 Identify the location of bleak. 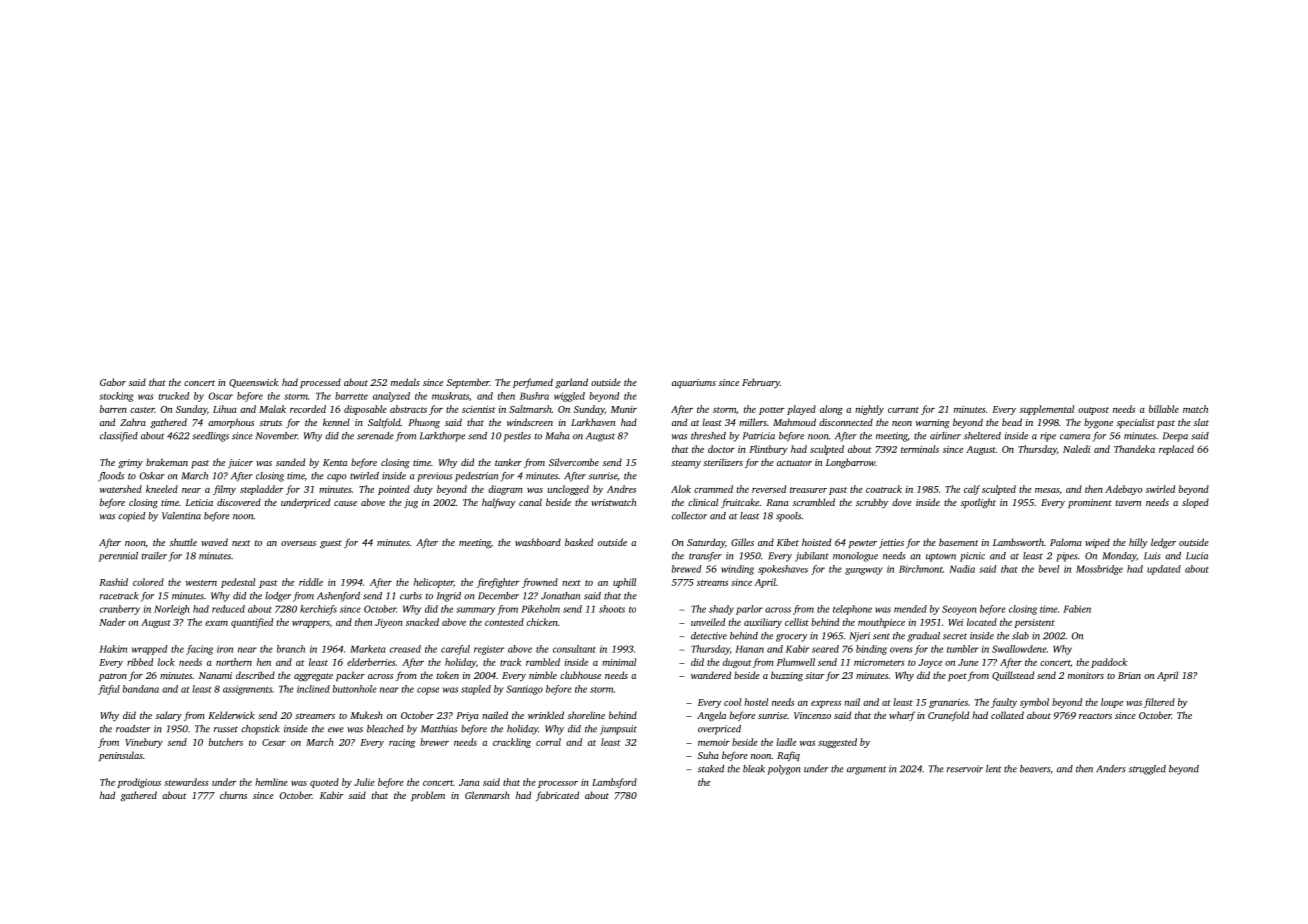
(754, 769).
